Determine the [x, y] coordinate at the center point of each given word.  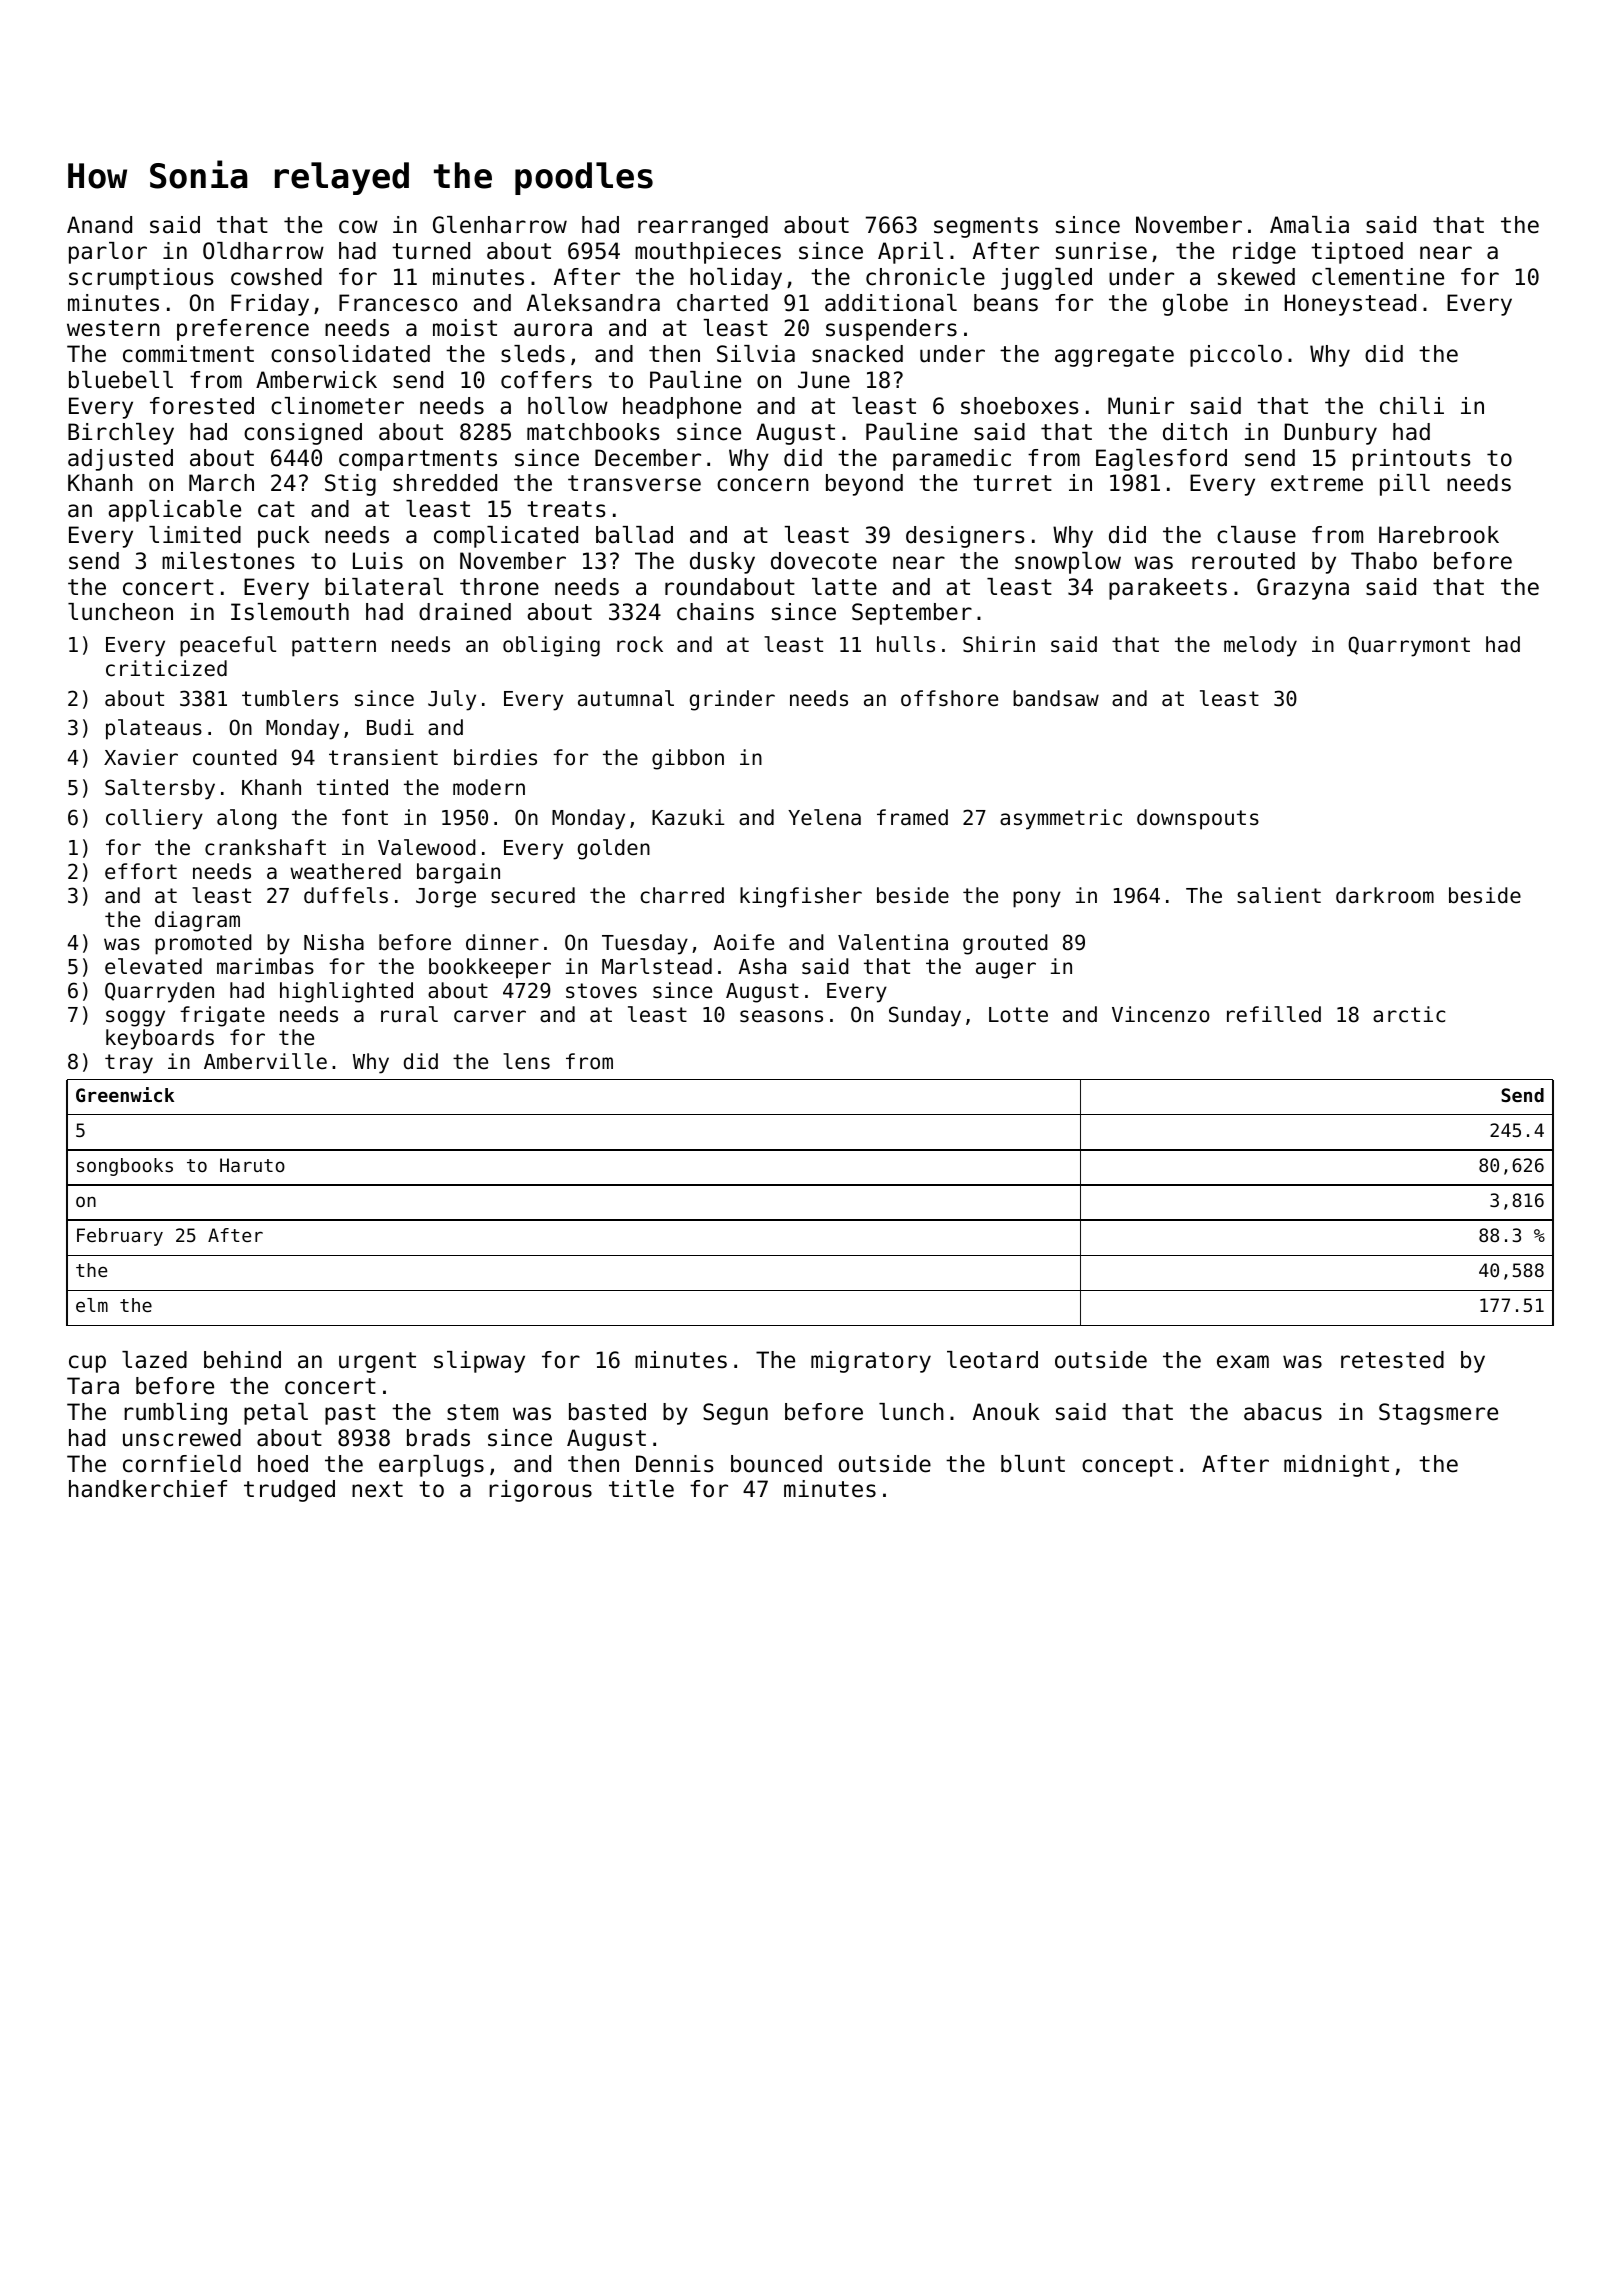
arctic [1409, 1014]
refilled [1274, 1014]
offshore [949, 698]
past [350, 1414]
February [120, 1237]
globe [1195, 305]
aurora [553, 330]
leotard [992, 1360]
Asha [762, 966]
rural [409, 1014]
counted [235, 757]
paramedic [952, 460]
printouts [1412, 460]
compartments [418, 460]
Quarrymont [1409, 646]
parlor [108, 253]
